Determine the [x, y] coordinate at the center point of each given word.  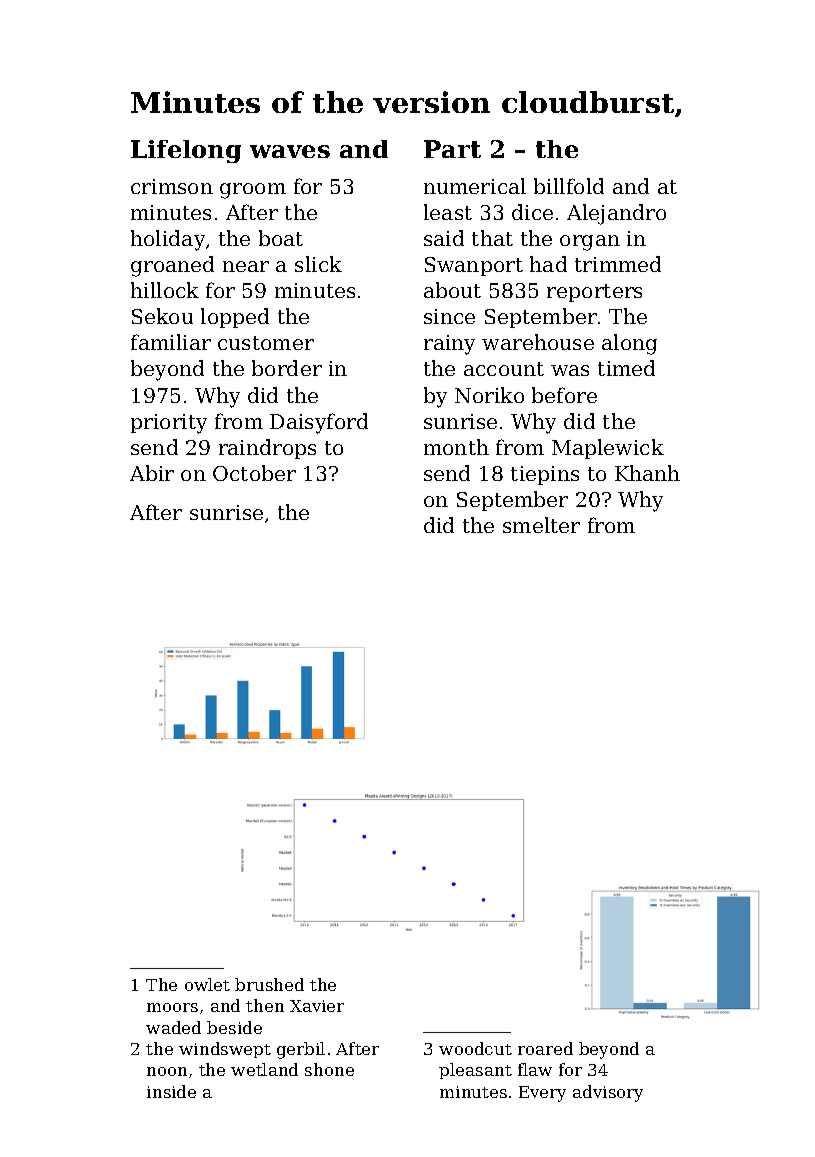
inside [171, 1091]
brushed [269, 984]
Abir [152, 473]
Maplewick [608, 449]
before [564, 395]
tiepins [545, 475]
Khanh [647, 473]
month [456, 447]
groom [253, 191]
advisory [608, 1093]
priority [169, 424]
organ [590, 243]
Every [542, 1094]
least [448, 212]
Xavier [317, 1006]
